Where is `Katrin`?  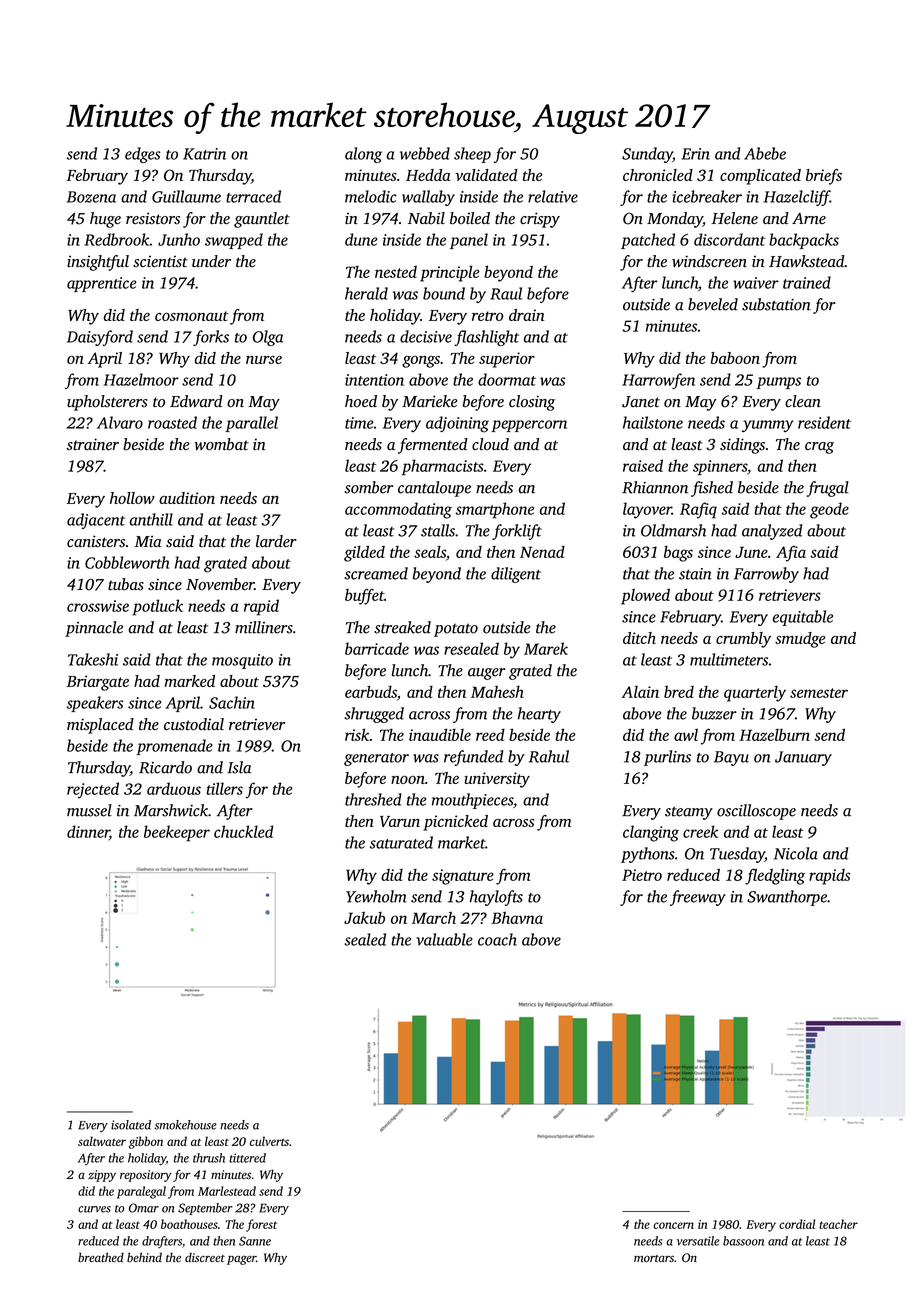
Katrin is located at coordinates (204, 154).
